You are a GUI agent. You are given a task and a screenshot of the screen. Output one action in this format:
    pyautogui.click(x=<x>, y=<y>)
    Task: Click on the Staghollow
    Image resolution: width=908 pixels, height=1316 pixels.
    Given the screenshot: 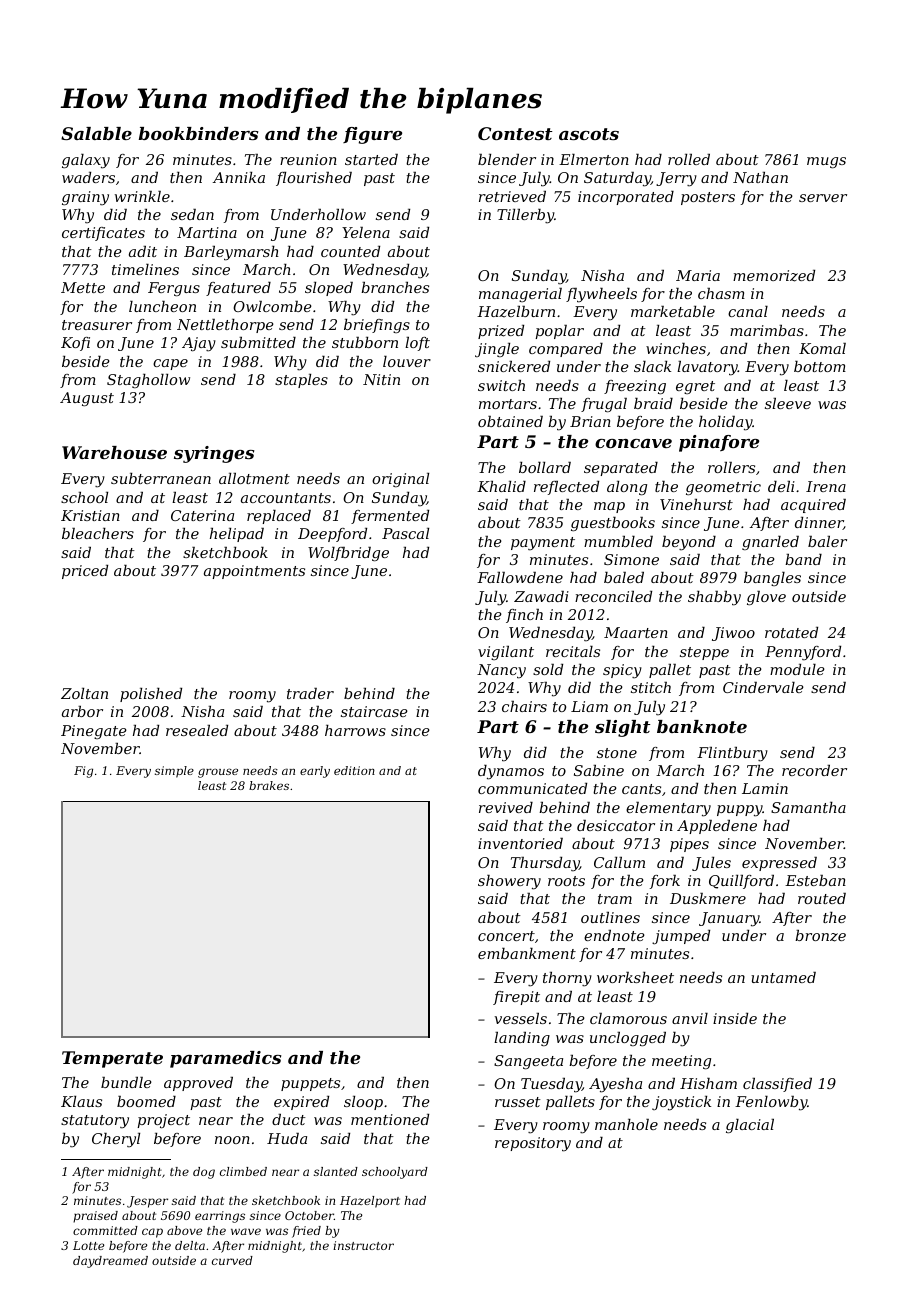 What is the action you would take?
    pyautogui.click(x=148, y=381)
